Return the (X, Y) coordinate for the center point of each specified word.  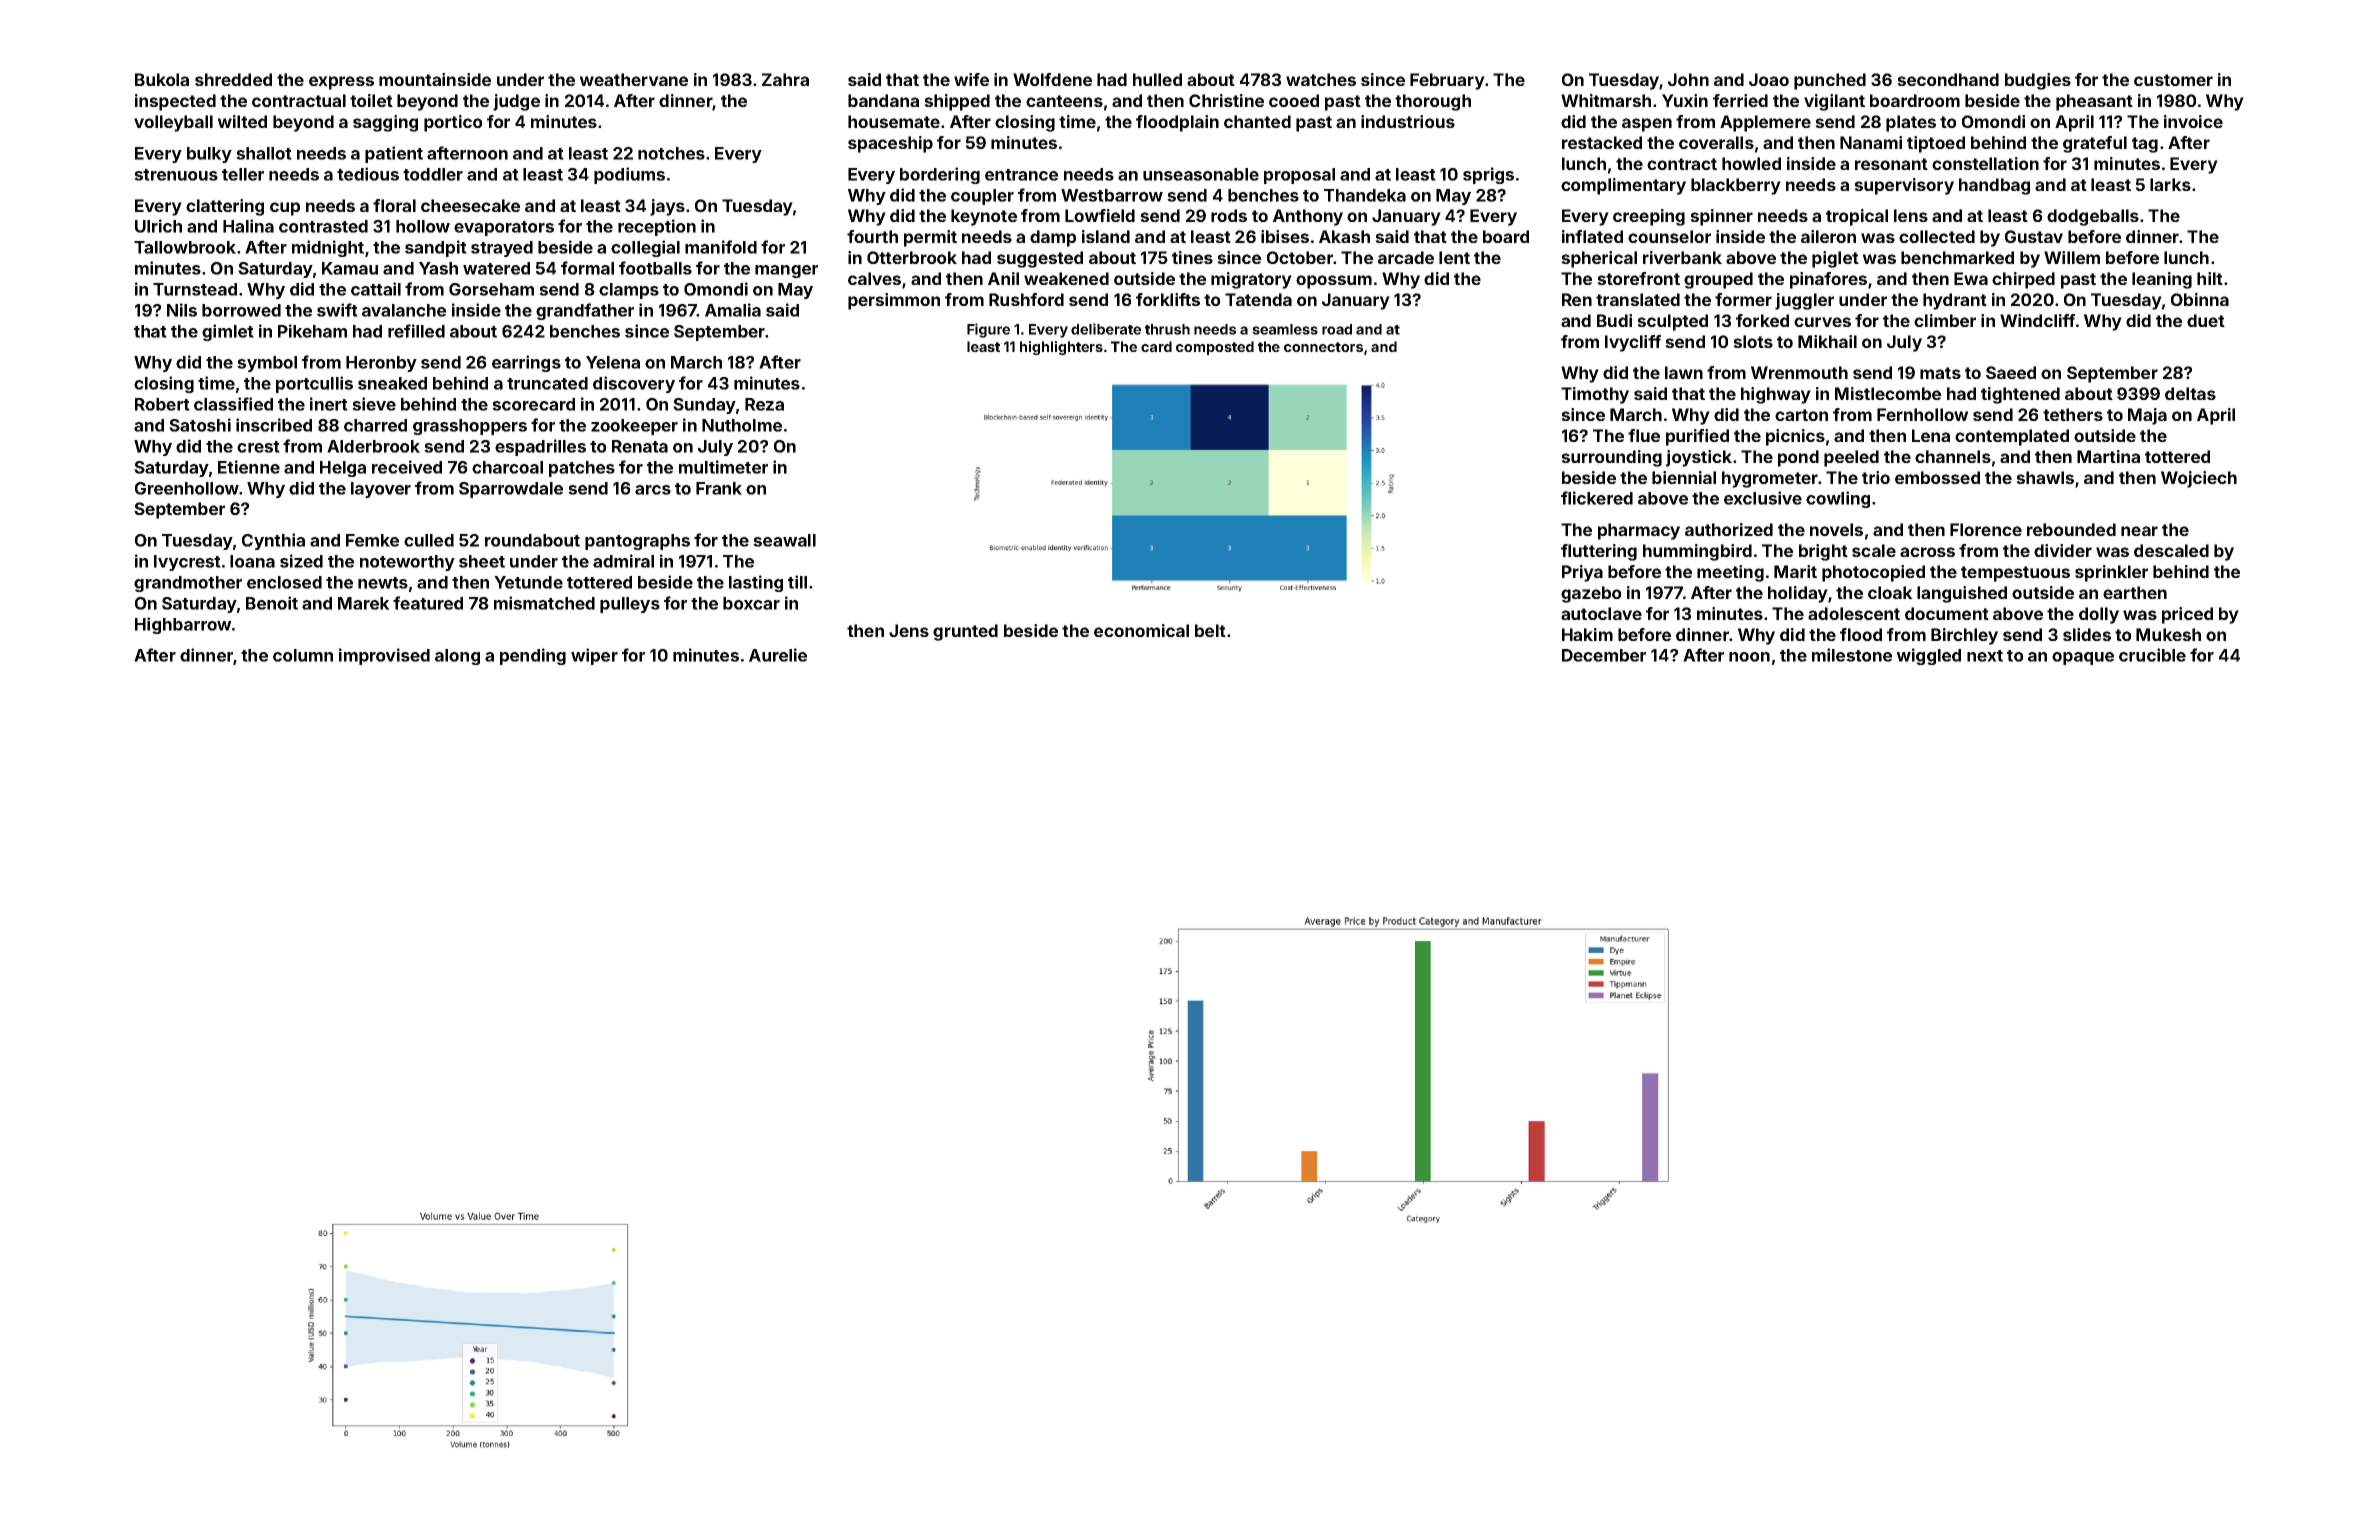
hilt (2210, 278)
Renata (640, 446)
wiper (594, 656)
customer (2173, 80)
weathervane (634, 79)
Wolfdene (1052, 79)
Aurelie (778, 655)
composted (1215, 348)
